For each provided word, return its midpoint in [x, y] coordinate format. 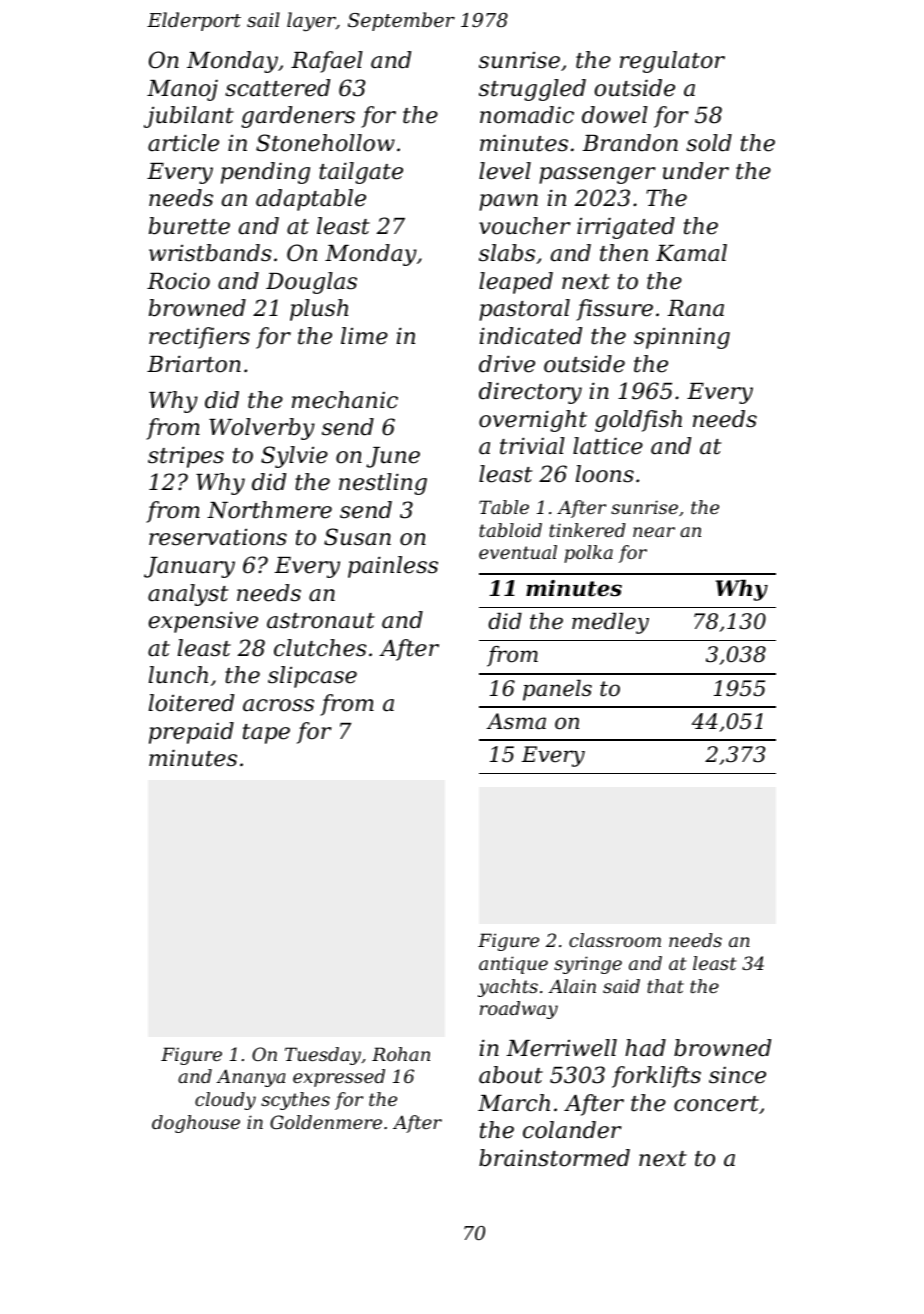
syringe [588, 965]
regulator [672, 62]
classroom [615, 940]
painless [393, 567]
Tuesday [323, 1056]
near [654, 532]
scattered [277, 88]
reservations [218, 537]
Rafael [327, 62]
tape [266, 734]
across [278, 705]
